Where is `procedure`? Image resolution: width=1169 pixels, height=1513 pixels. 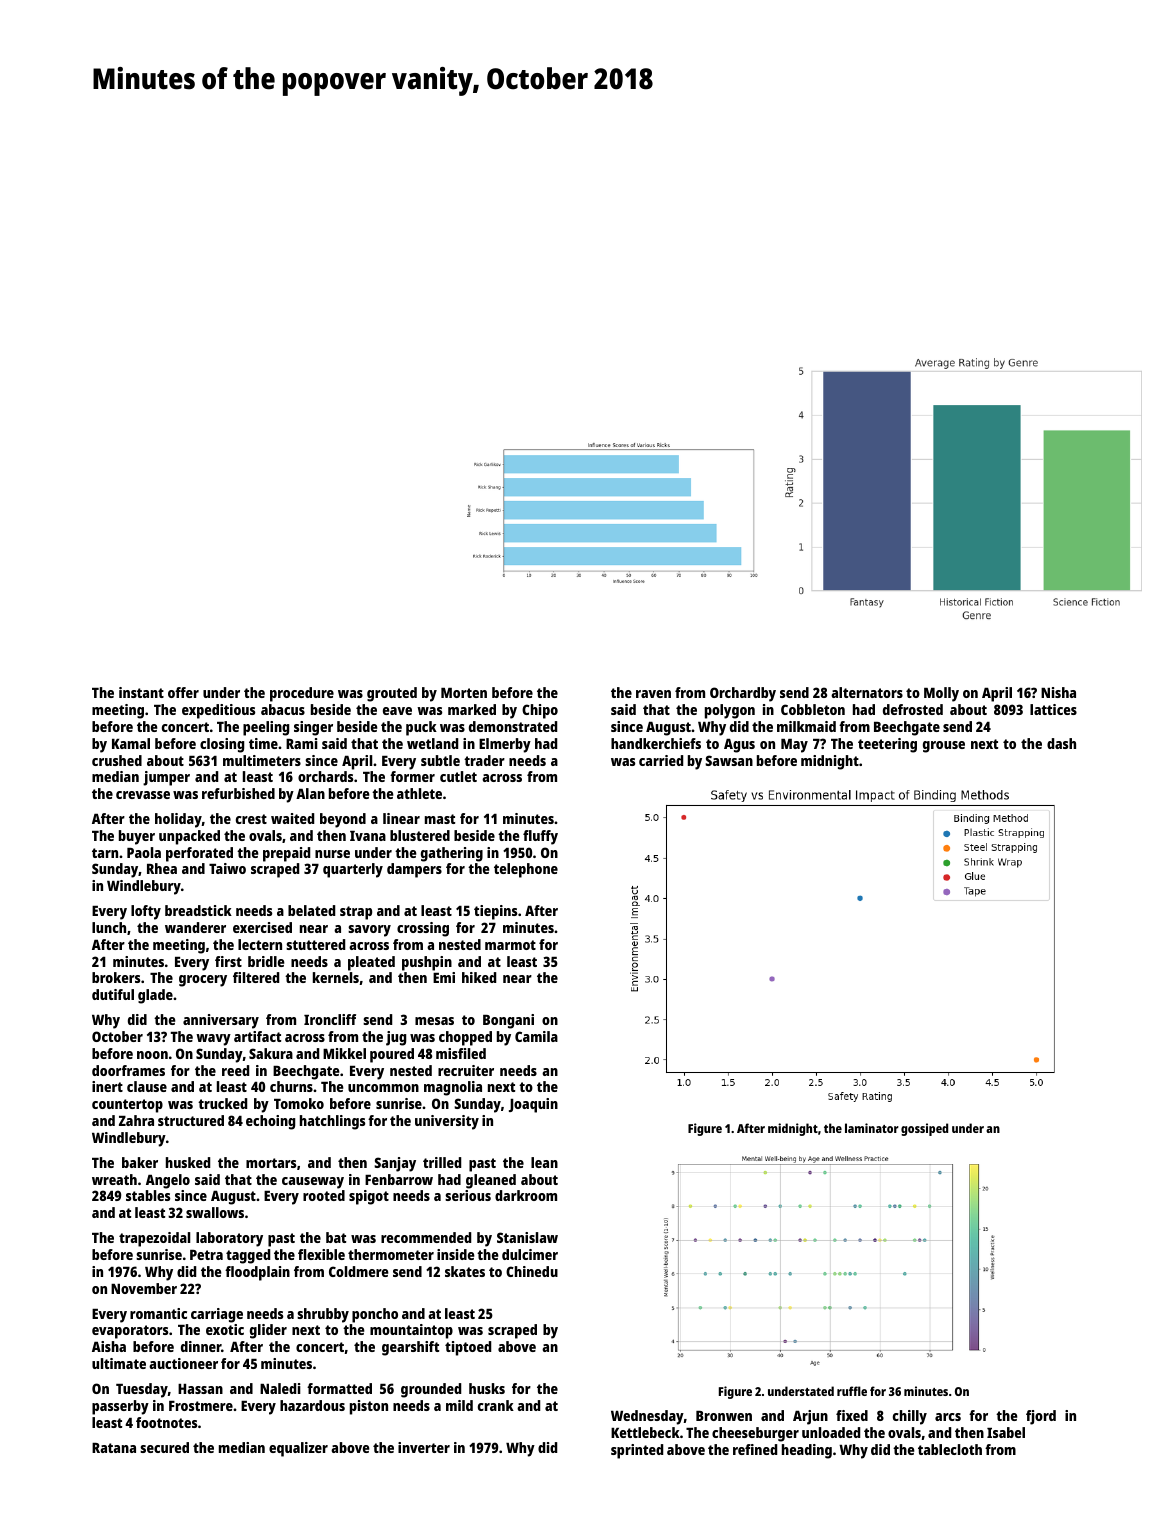
procedure is located at coordinates (302, 694).
